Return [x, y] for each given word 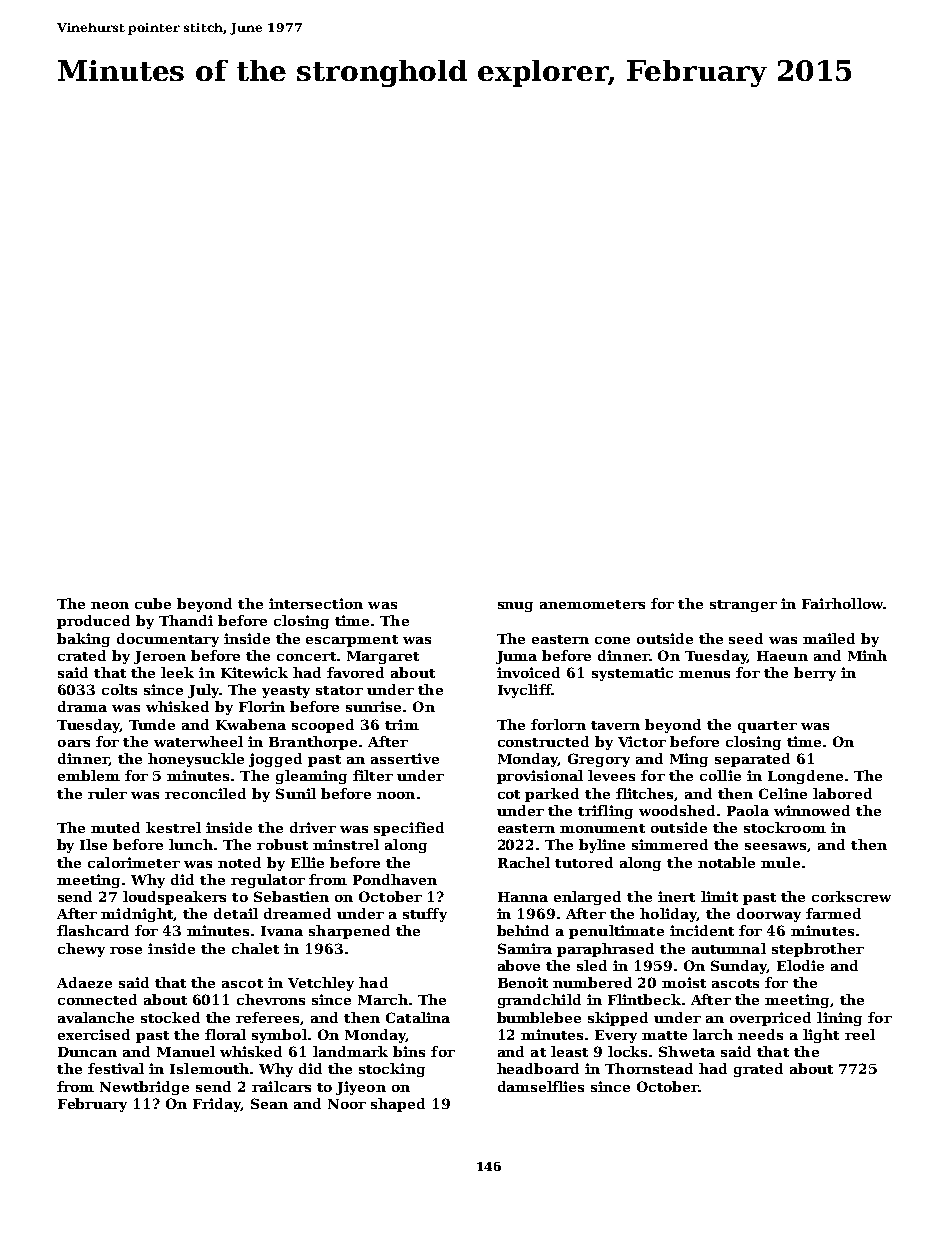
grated [758, 1070]
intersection [316, 603]
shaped [398, 1105]
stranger [743, 606]
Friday [217, 1105]
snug [515, 607]
